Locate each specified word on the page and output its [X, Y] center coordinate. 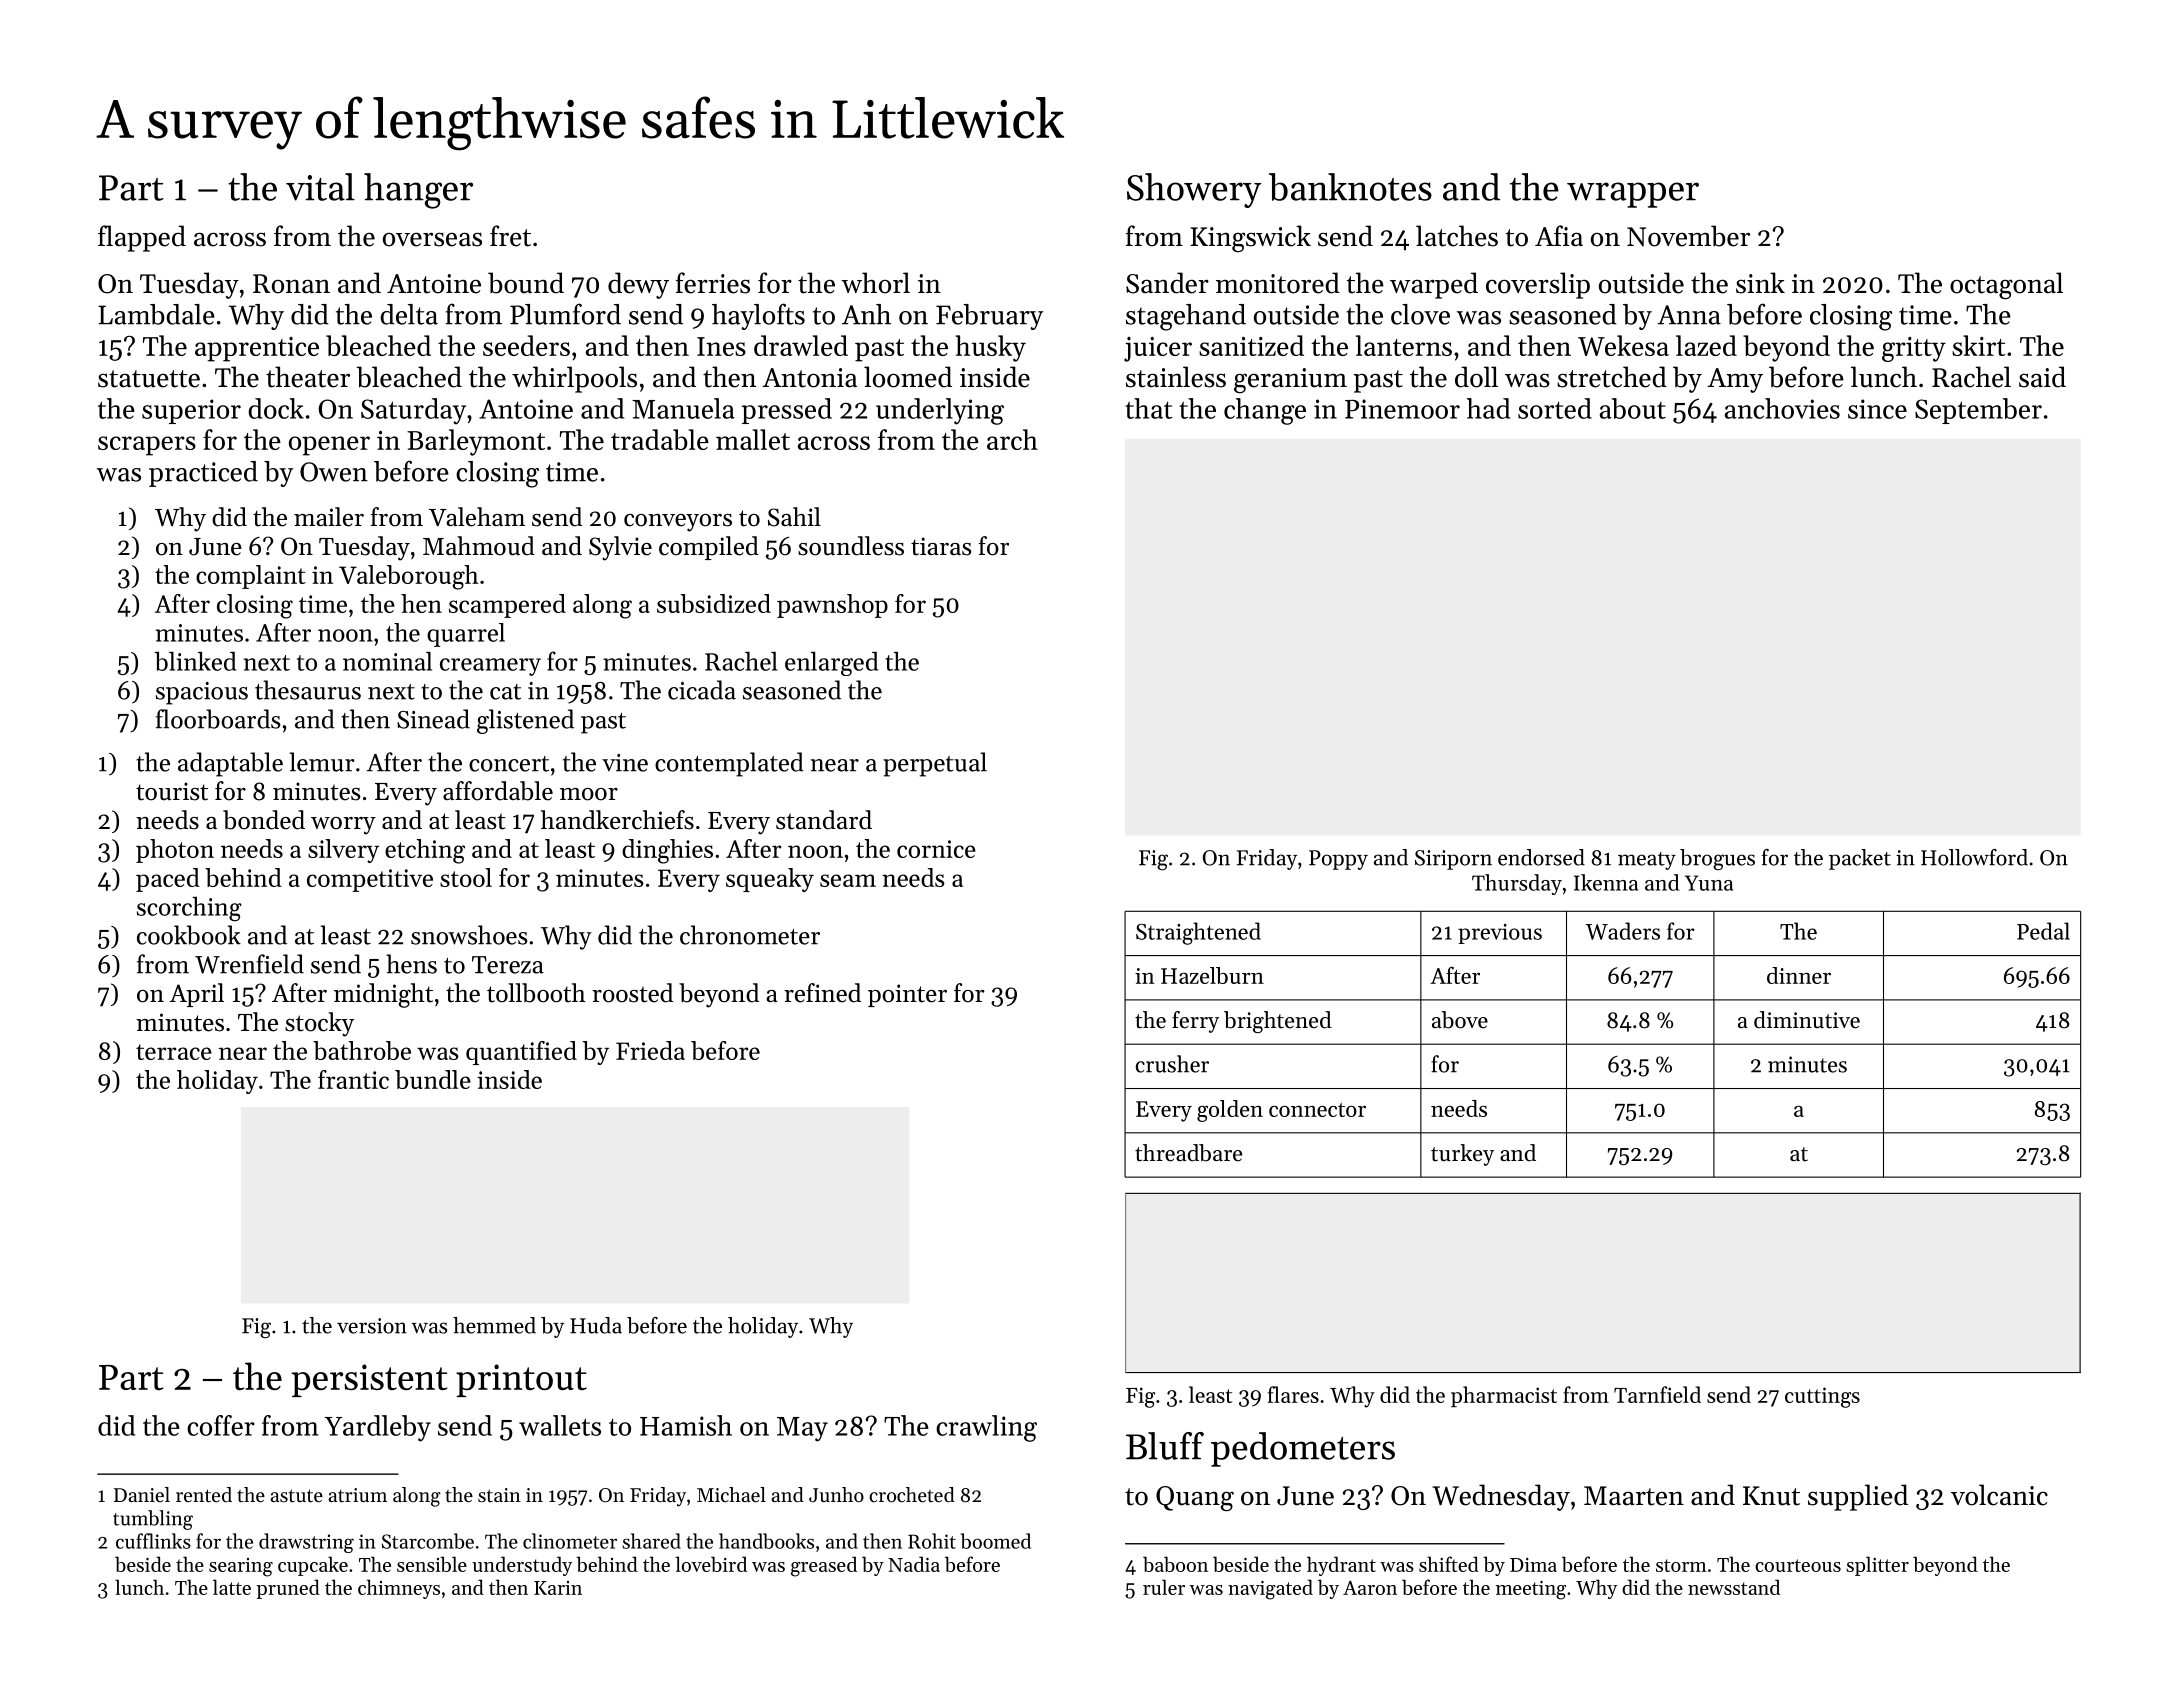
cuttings [1822, 1397]
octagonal [2006, 286]
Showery [1194, 190]
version [372, 1326]
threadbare [1188, 1153]
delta [409, 314]
